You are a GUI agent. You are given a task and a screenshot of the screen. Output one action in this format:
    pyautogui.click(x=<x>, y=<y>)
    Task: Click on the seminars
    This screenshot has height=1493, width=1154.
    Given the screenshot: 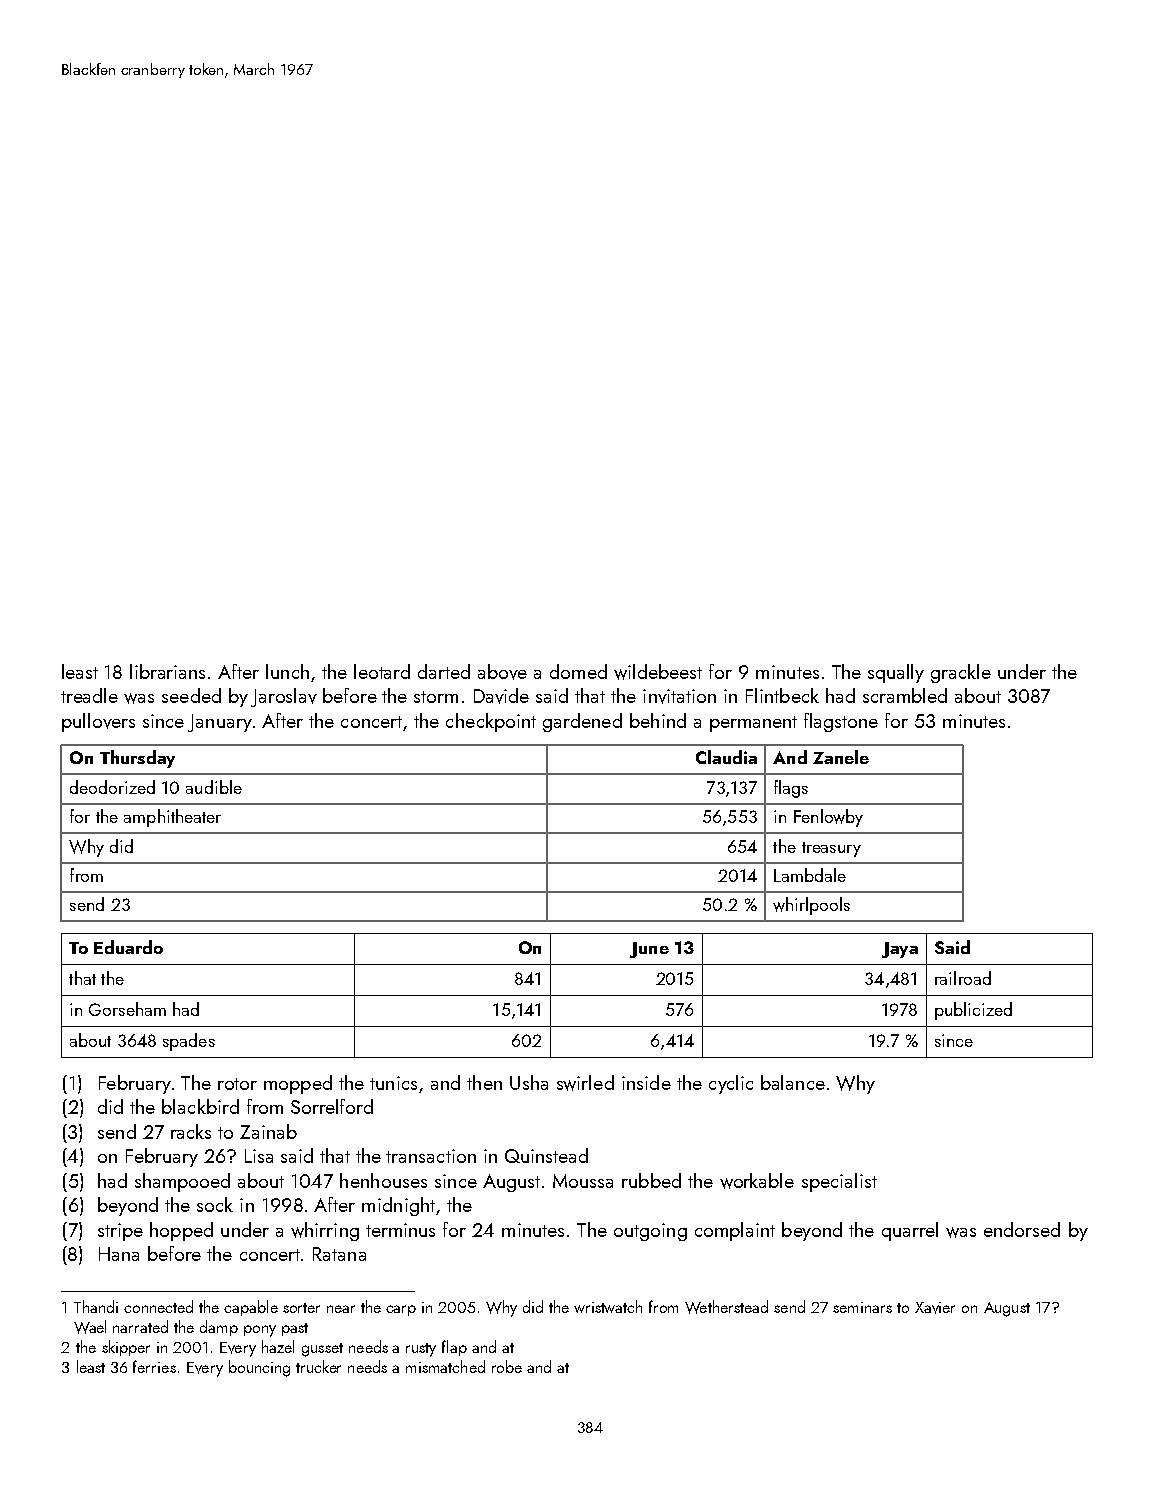 What is the action you would take?
    pyautogui.click(x=862, y=1307)
